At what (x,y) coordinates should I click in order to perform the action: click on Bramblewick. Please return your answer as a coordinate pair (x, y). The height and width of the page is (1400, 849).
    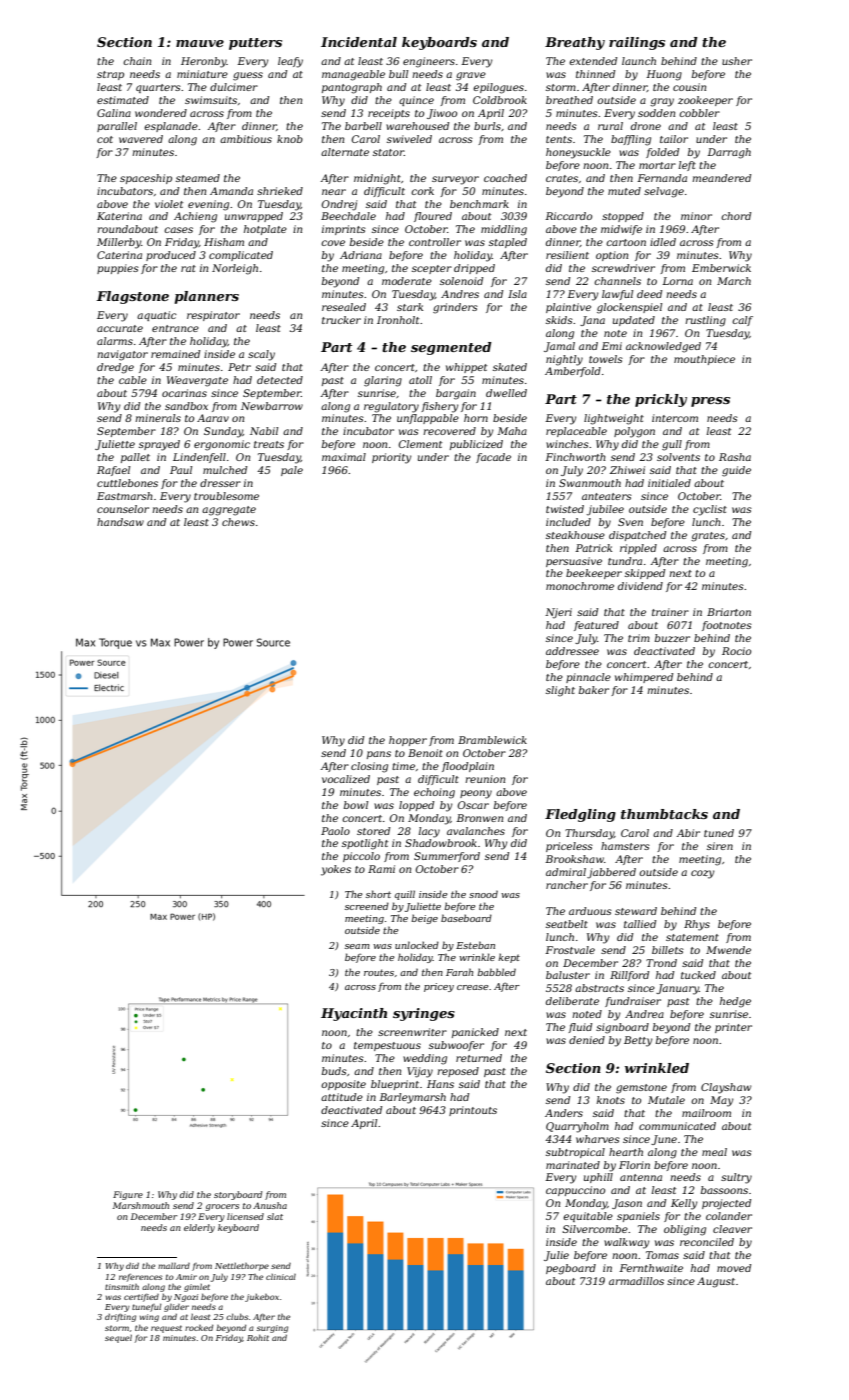
    Looking at the image, I should click on (492, 740).
